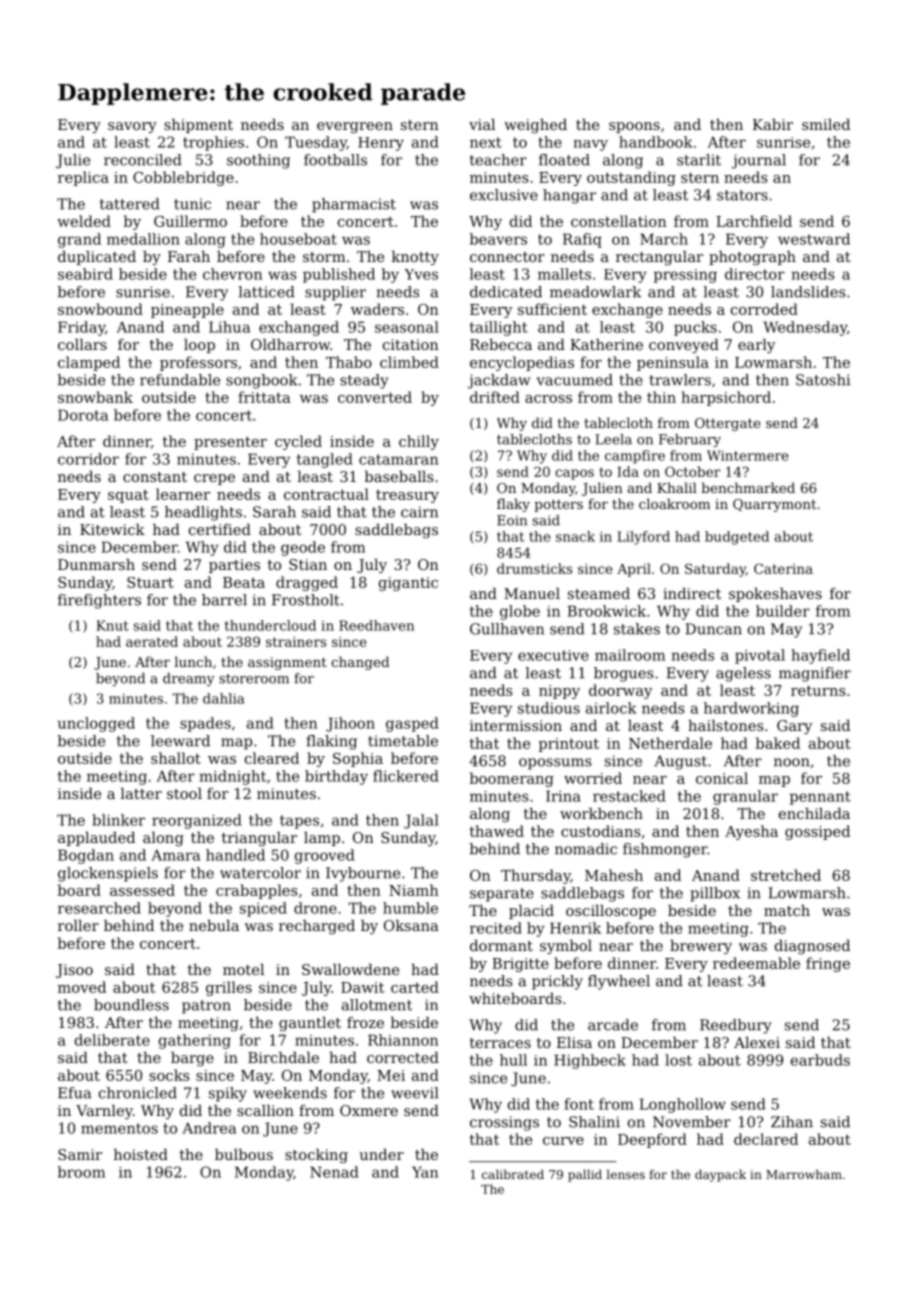  What do you see at coordinates (316, 1156) in the page?
I see `stocking` at bounding box center [316, 1156].
